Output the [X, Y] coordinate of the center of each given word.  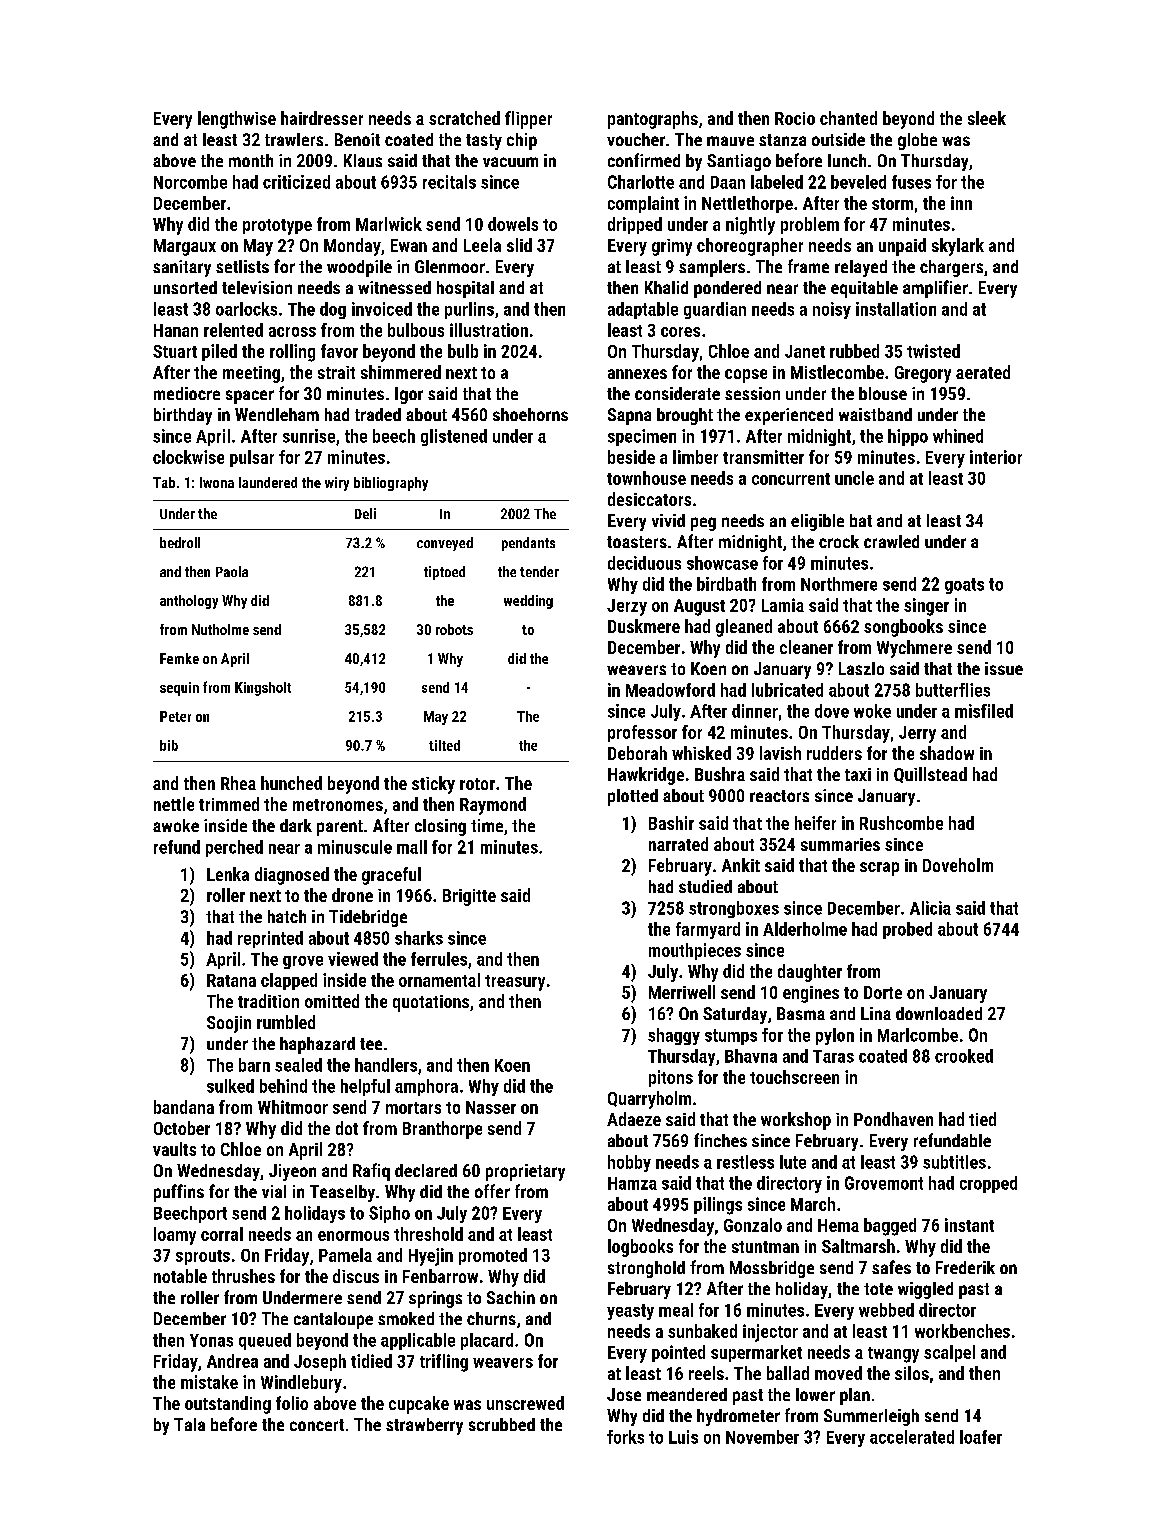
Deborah [637, 753]
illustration [489, 330]
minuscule [355, 847]
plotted [633, 797]
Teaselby [342, 1193]
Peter [175, 716]
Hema [838, 1225]
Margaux [185, 247]
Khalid [666, 287]
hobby [629, 1163]
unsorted [185, 287]
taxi [858, 774]
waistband [875, 414]
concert [317, 1425]
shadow [947, 753]
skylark [958, 247]
